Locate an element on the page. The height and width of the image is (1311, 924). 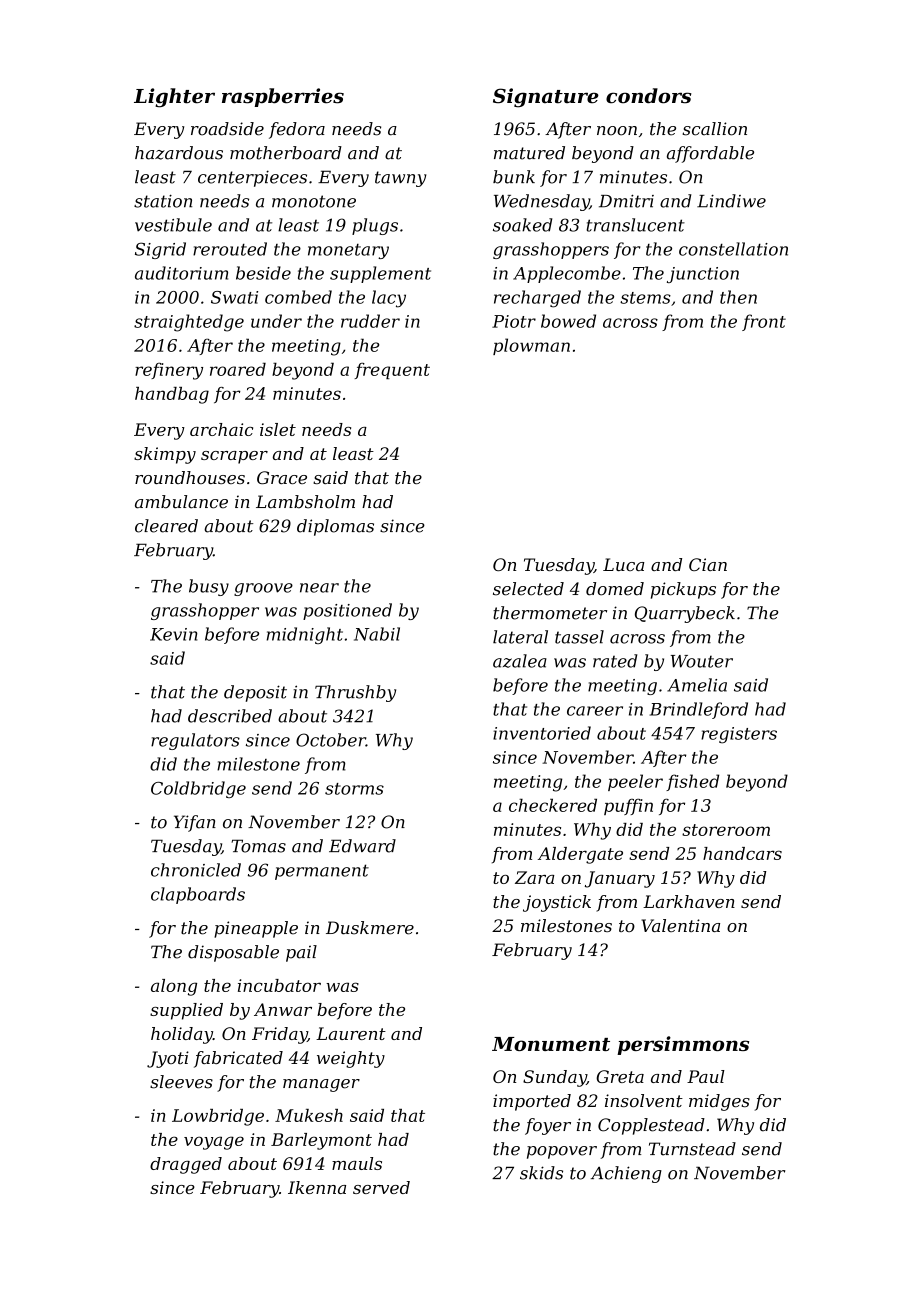
mauls is located at coordinates (357, 1163).
